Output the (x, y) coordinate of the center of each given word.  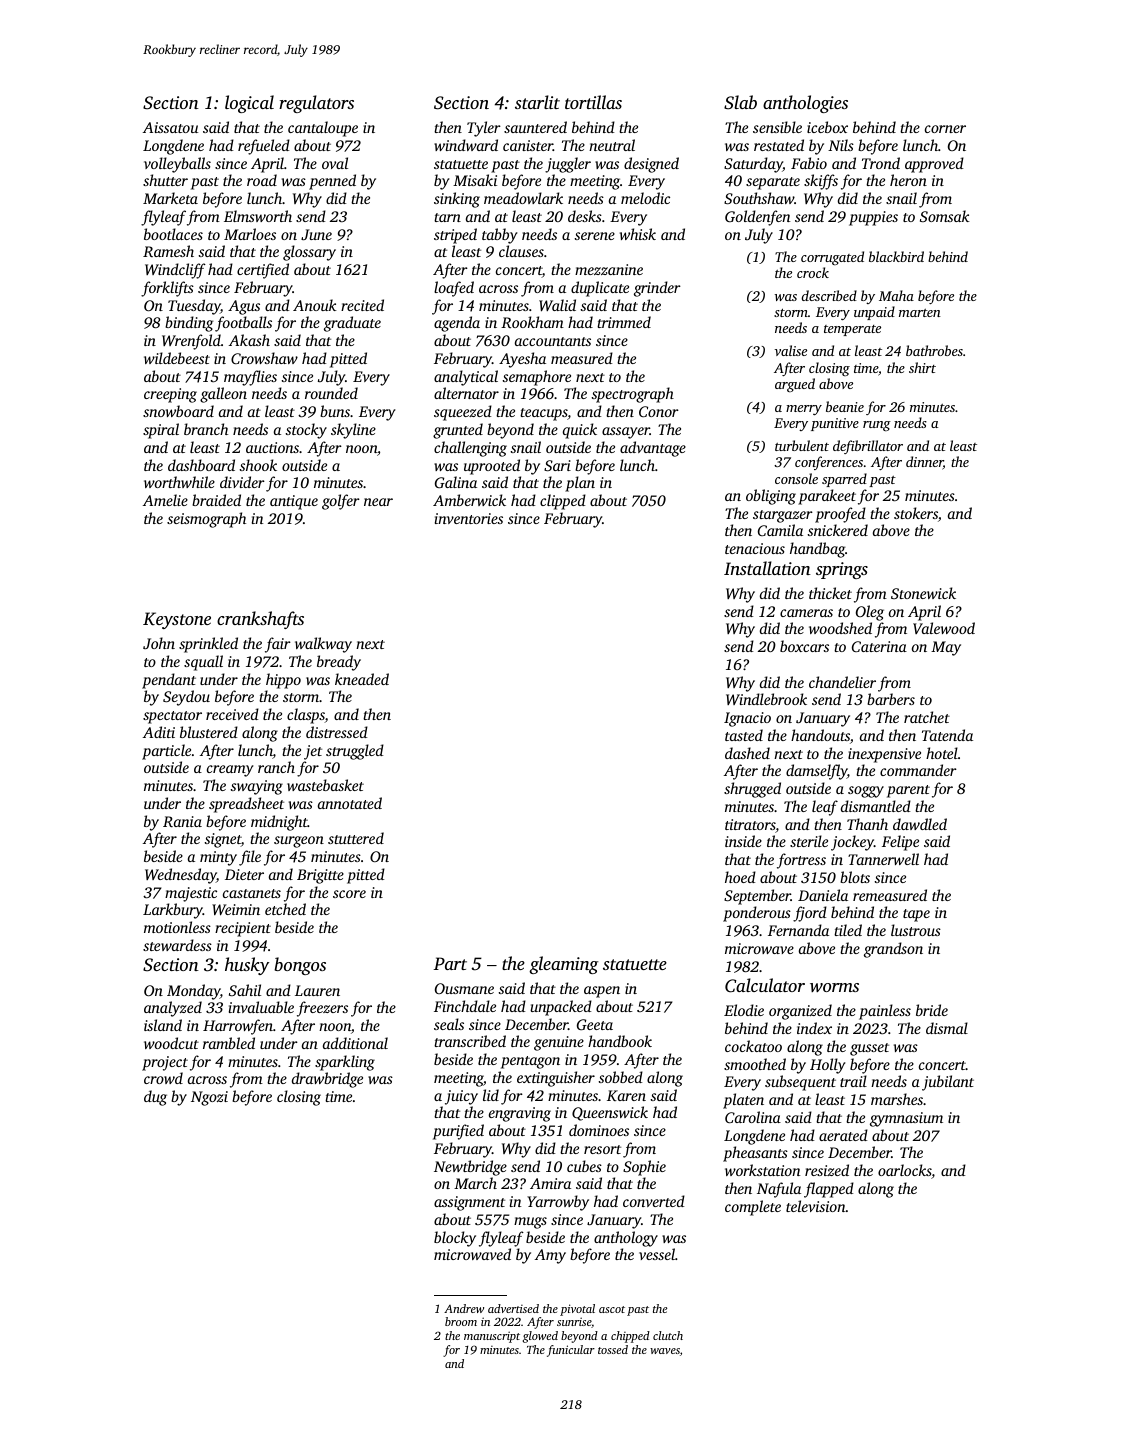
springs (842, 570)
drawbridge (327, 1080)
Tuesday (194, 307)
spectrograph (633, 395)
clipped (563, 502)
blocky (455, 1239)
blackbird (896, 256)
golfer (341, 502)
